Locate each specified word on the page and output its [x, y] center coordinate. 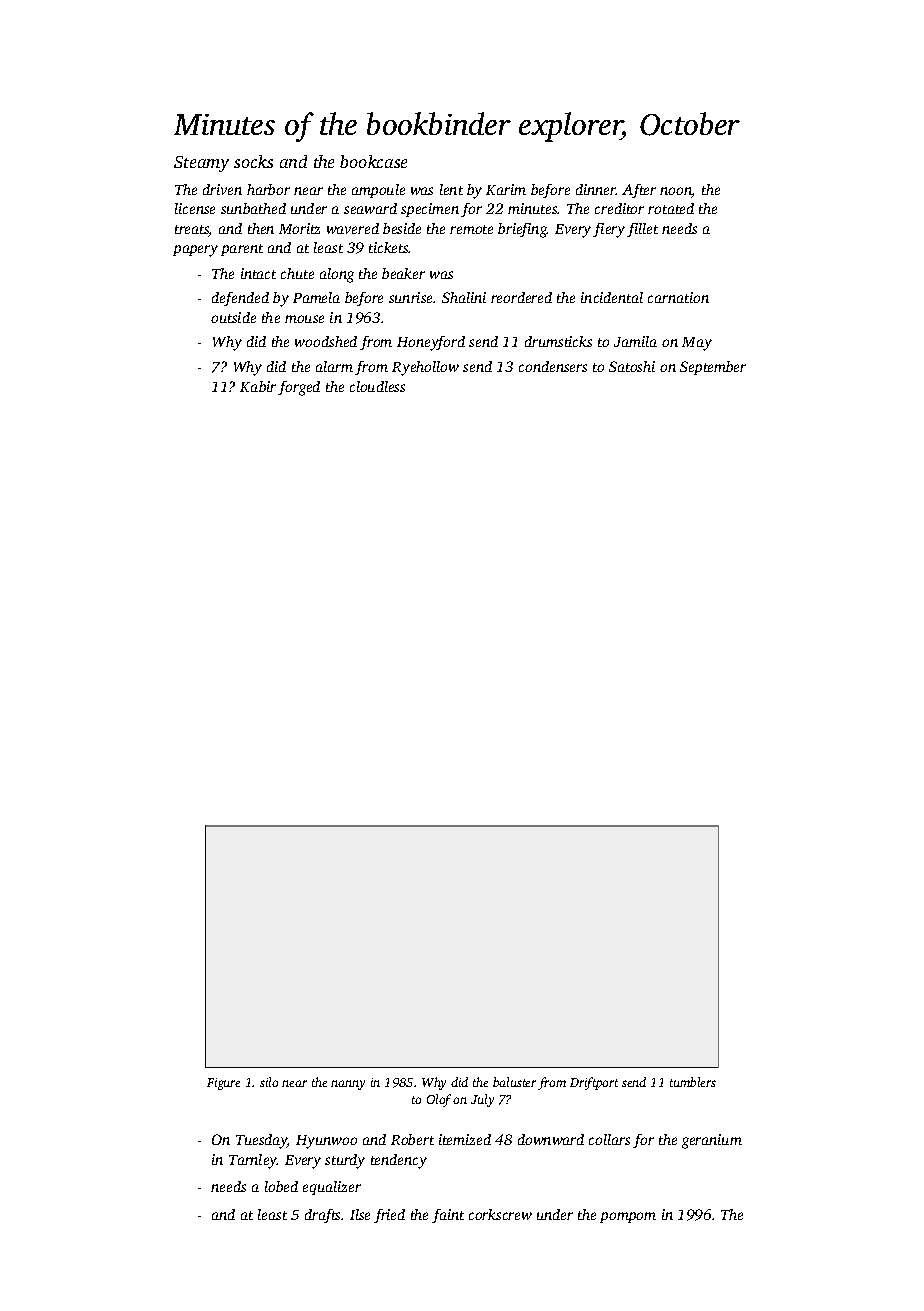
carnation [678, 297]
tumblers [693, 1082]
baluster [514, 1082]
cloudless [377, 386]
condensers [553, 366]
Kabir [258, 386]
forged [299, 388]
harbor [268, 189]
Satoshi [632, 366]
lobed [281, 1186]
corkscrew [500, 1214]
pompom [628, 1217]
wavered [353, 228]
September [713, 368]
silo [269, 1082]
